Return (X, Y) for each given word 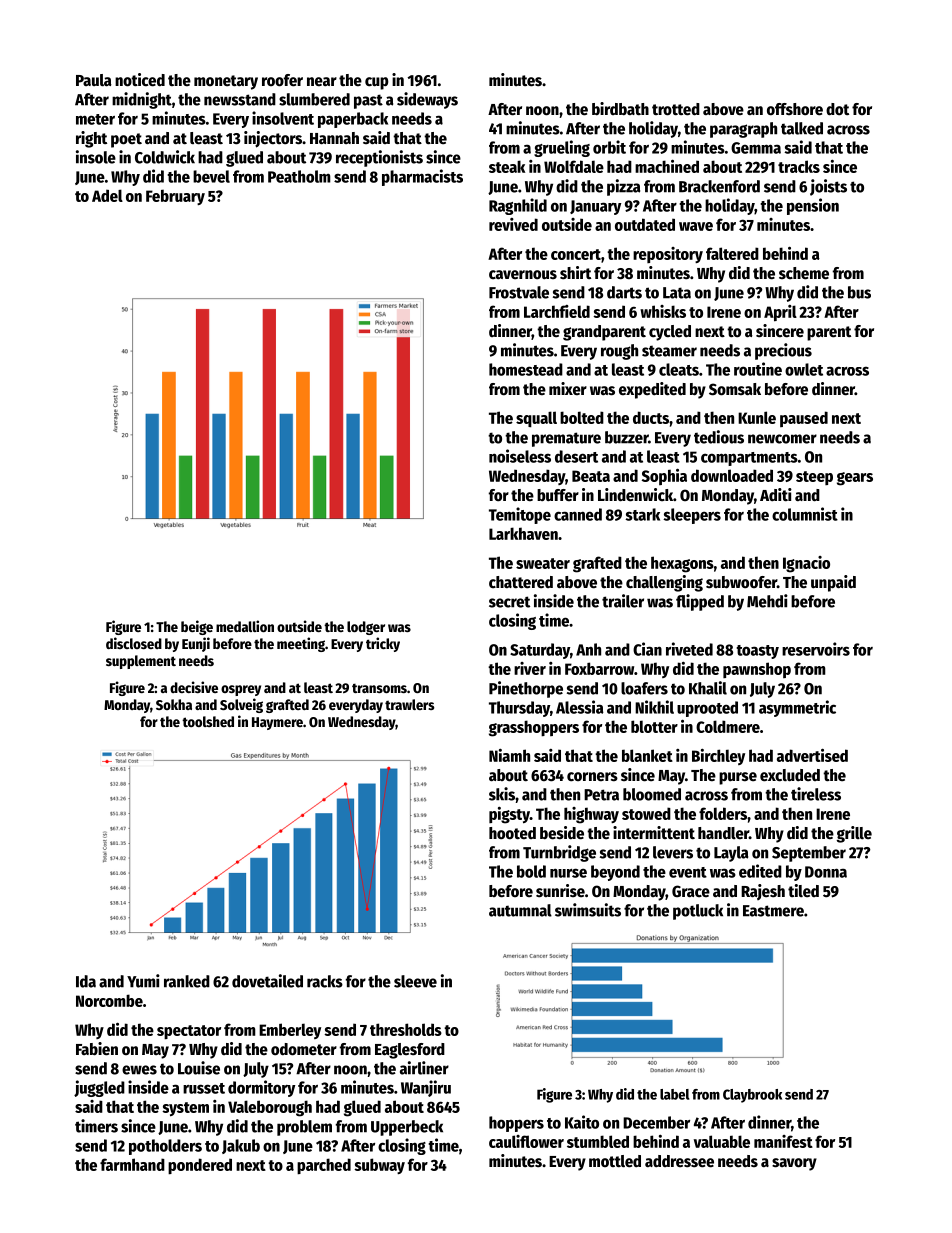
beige (197, 627)
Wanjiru (426, 1088)
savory (794, 1164)
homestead (526, 369)
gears (855, 479)
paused (804, 419)
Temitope (520, 515)
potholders (165, 1147)
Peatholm (299, 176)
